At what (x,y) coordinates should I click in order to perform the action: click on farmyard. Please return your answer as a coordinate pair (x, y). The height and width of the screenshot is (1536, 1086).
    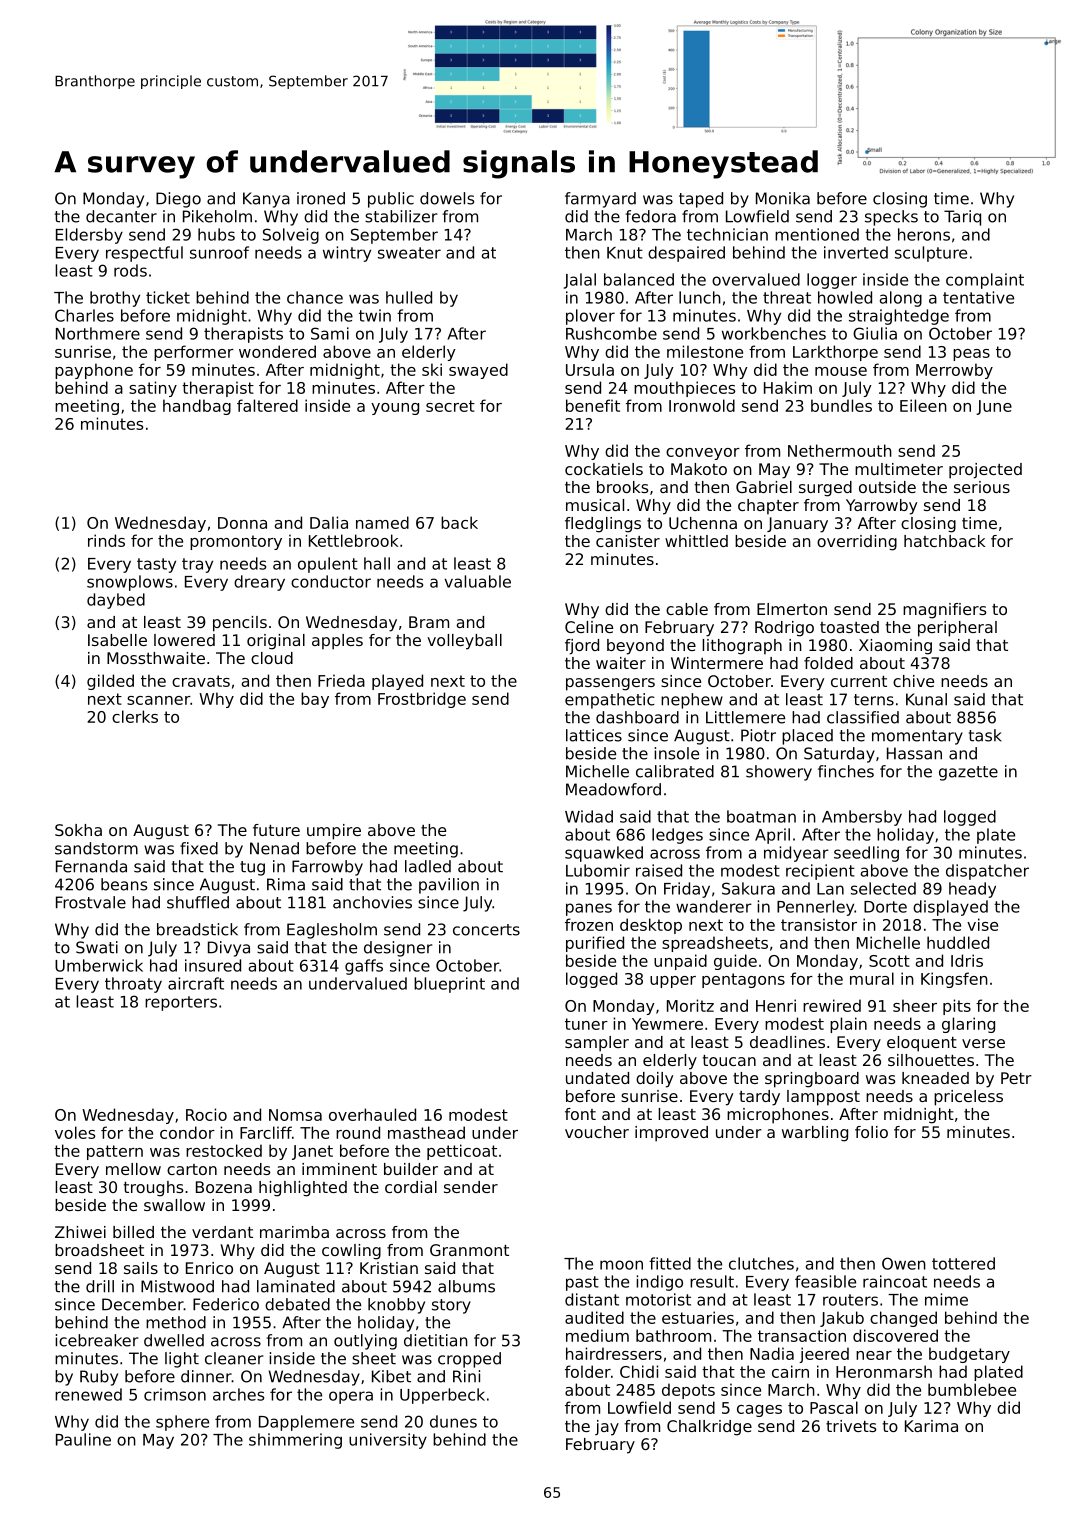
    Looking at the image, I should click on (600, 200).
